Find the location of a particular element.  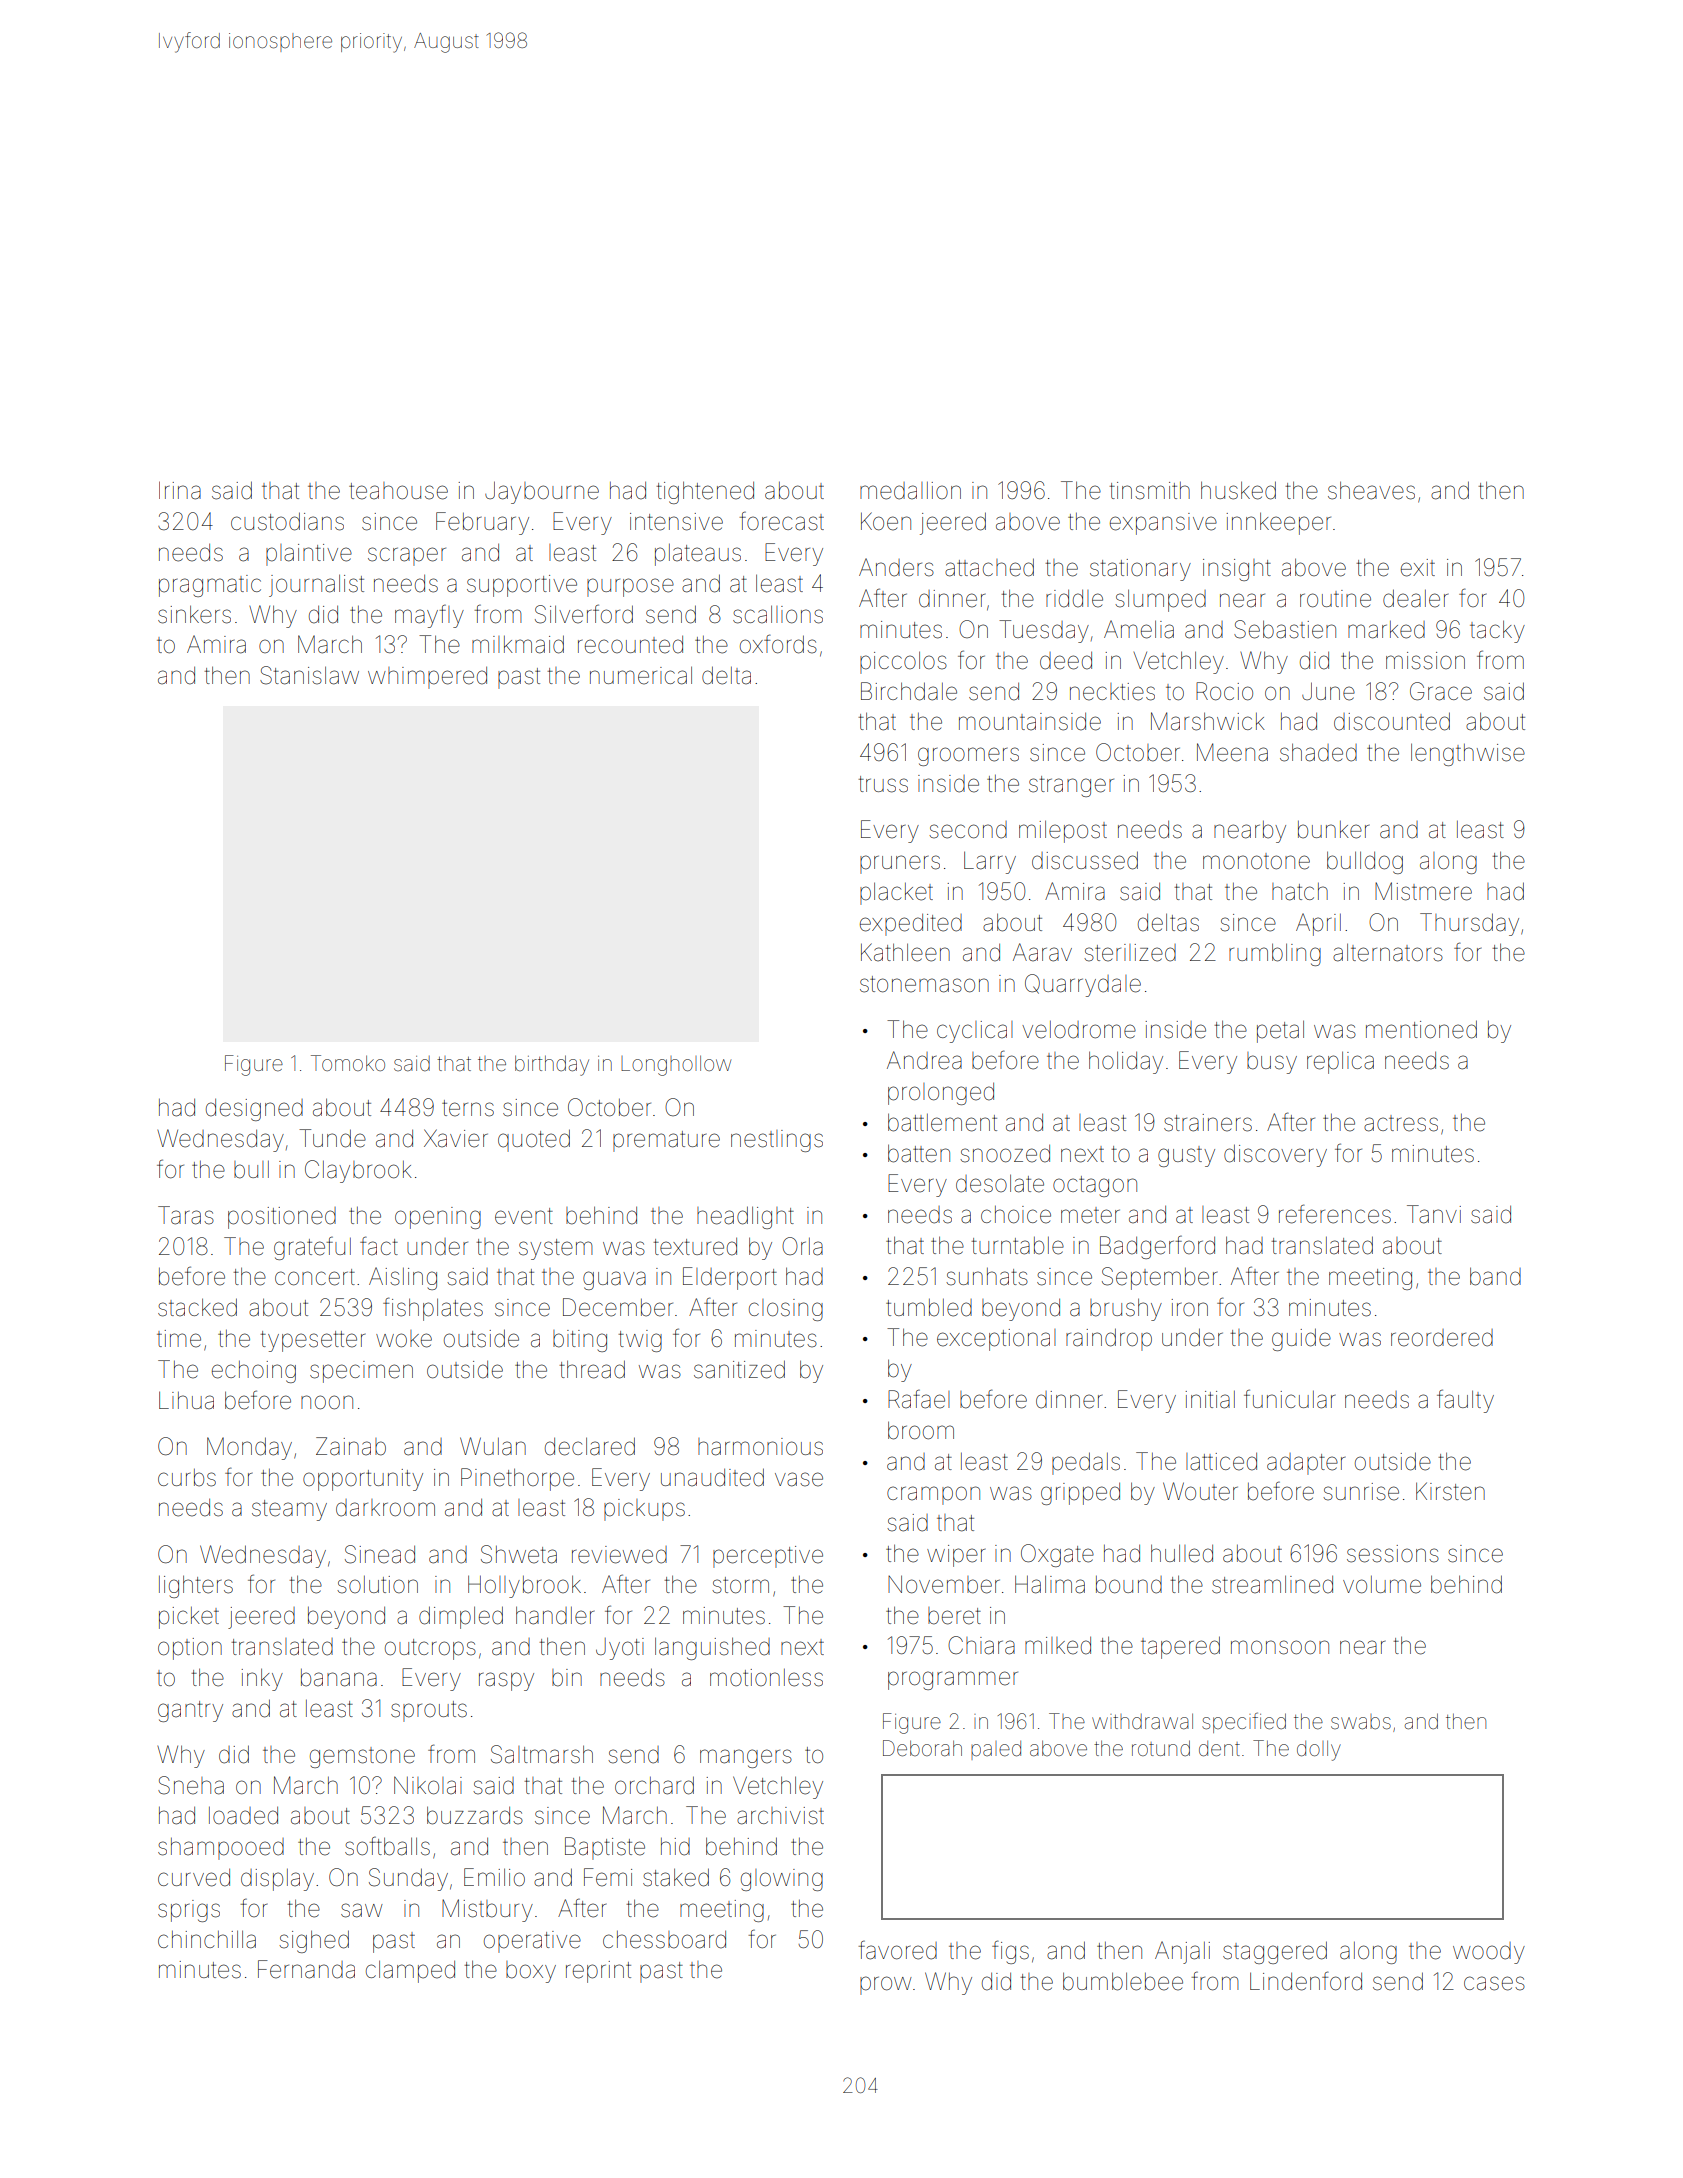

Anjali is located at coordinates (1182, 1952).
